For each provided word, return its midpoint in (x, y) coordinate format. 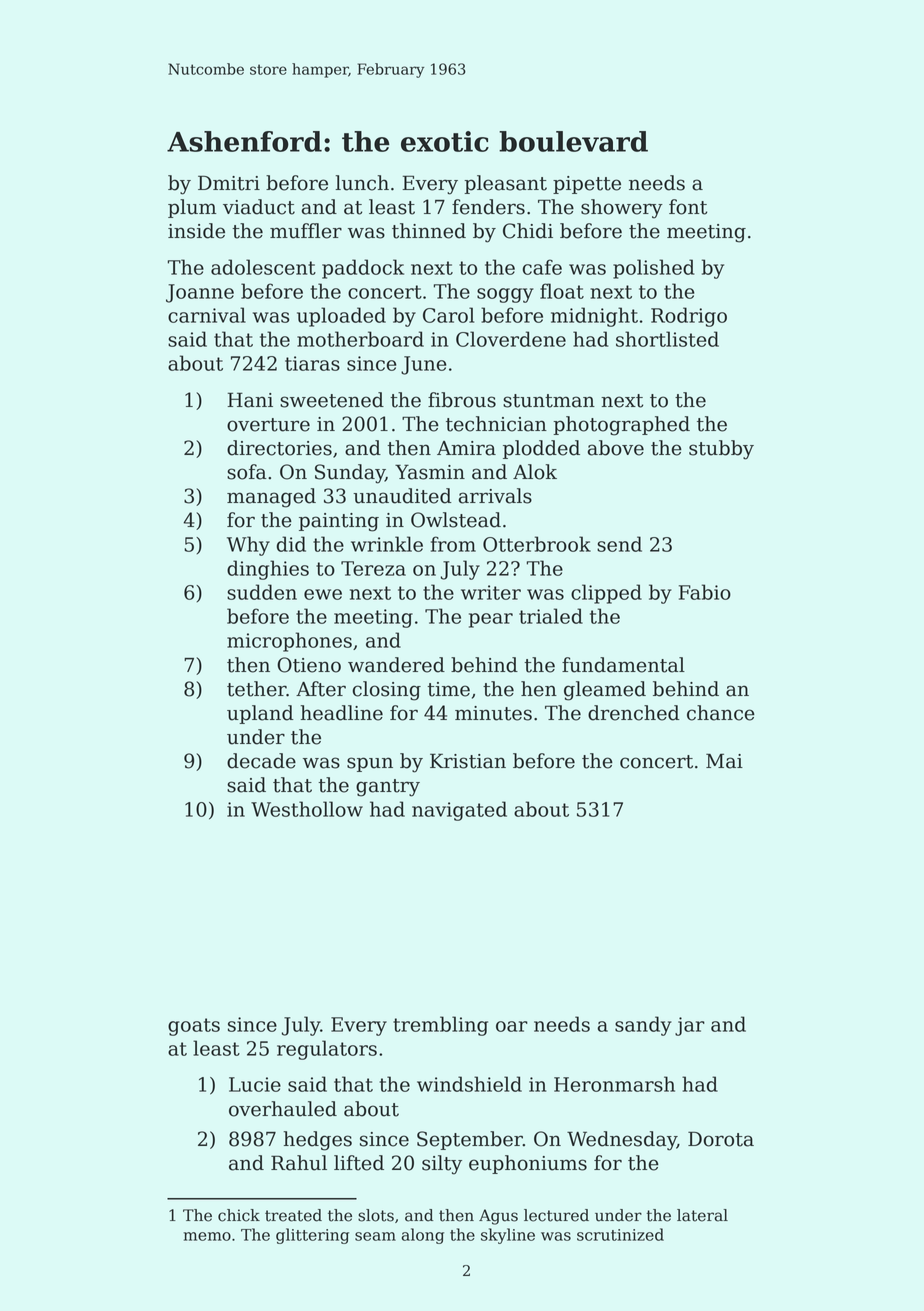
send (619, 544)
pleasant (505, 184)
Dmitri (229, 183)
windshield (469, 1084)
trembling (440, 1026)
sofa (247, 472)
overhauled (283, 1109)
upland (260, 714)
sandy (643, 1026)
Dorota (721, 1139)
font (688, 207)
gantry (388, 788)
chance (721, 713)
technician (496, 424)
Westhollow (307, 809)
